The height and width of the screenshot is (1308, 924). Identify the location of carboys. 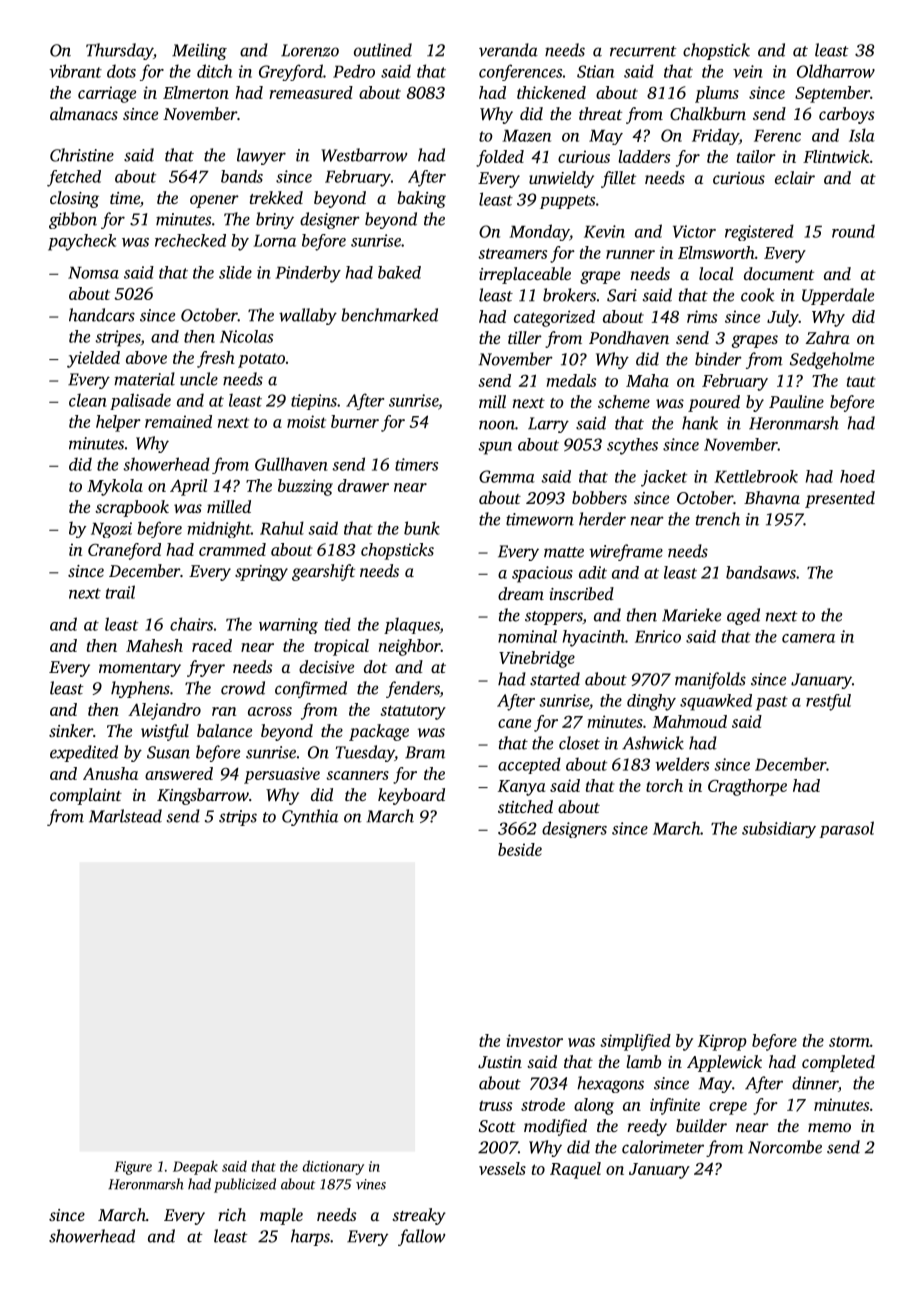
(847, 115).
